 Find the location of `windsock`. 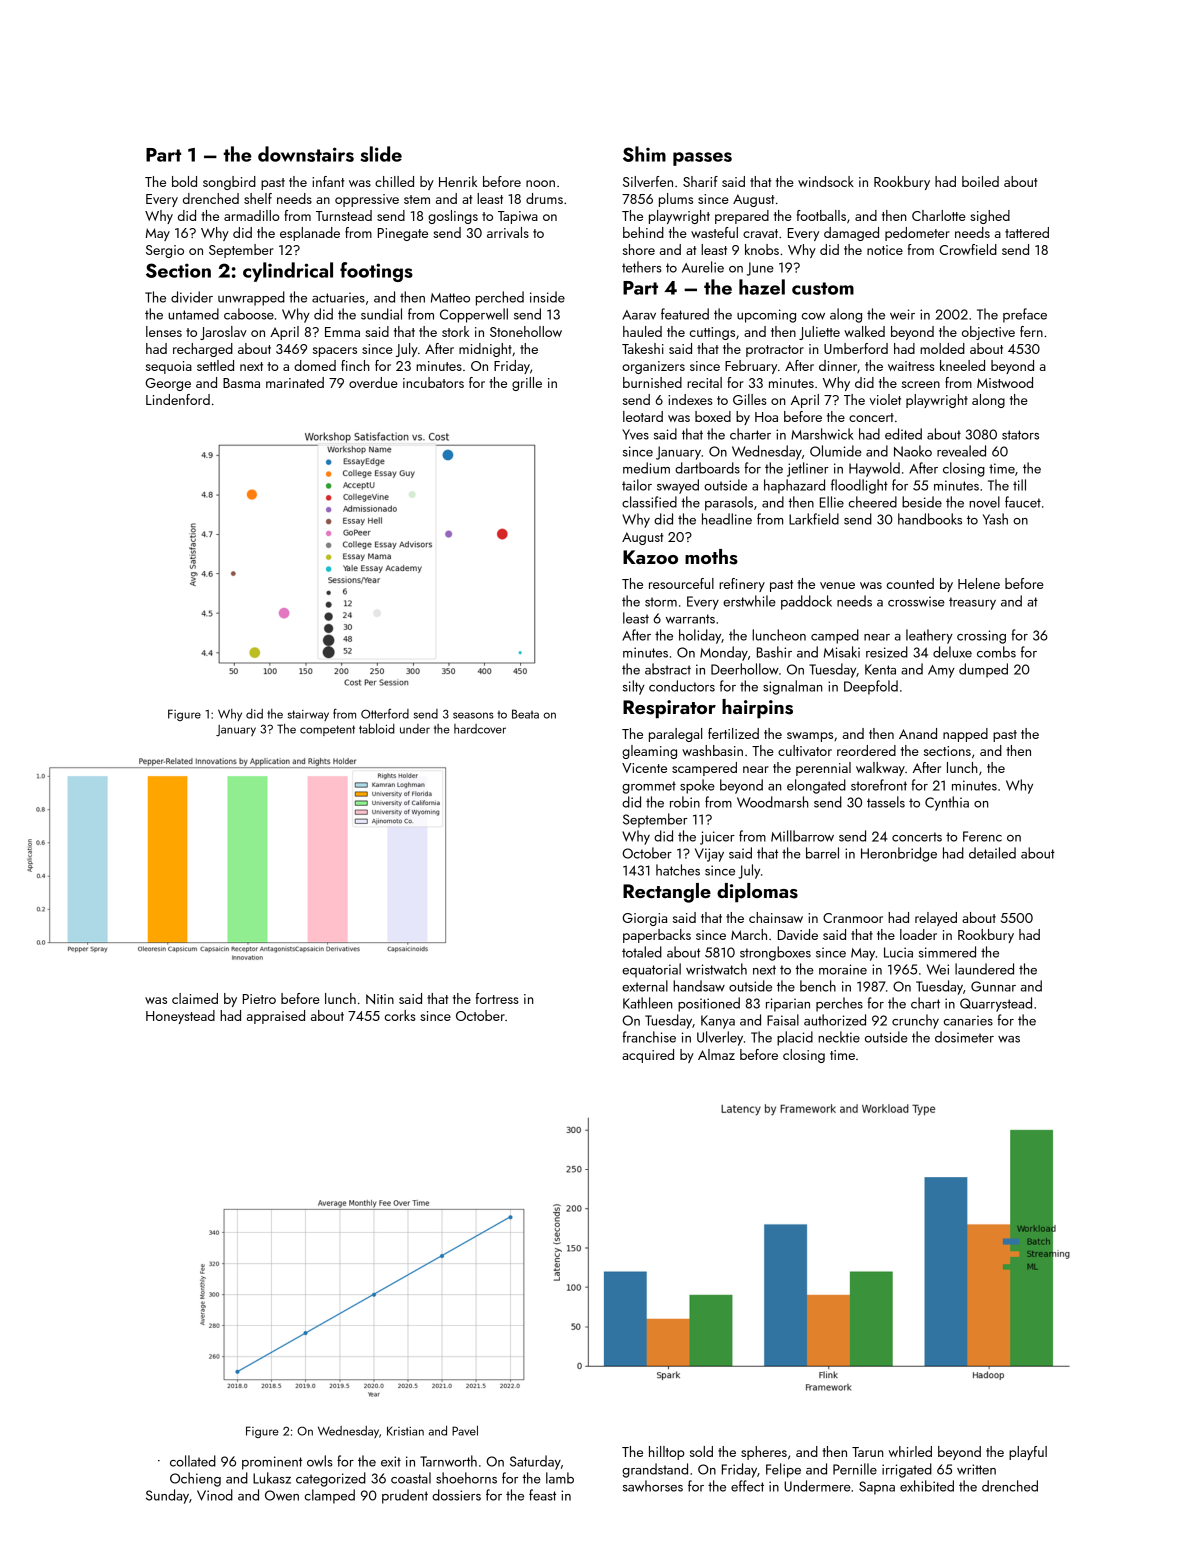

windsock is located at coordinates (826, 181).
